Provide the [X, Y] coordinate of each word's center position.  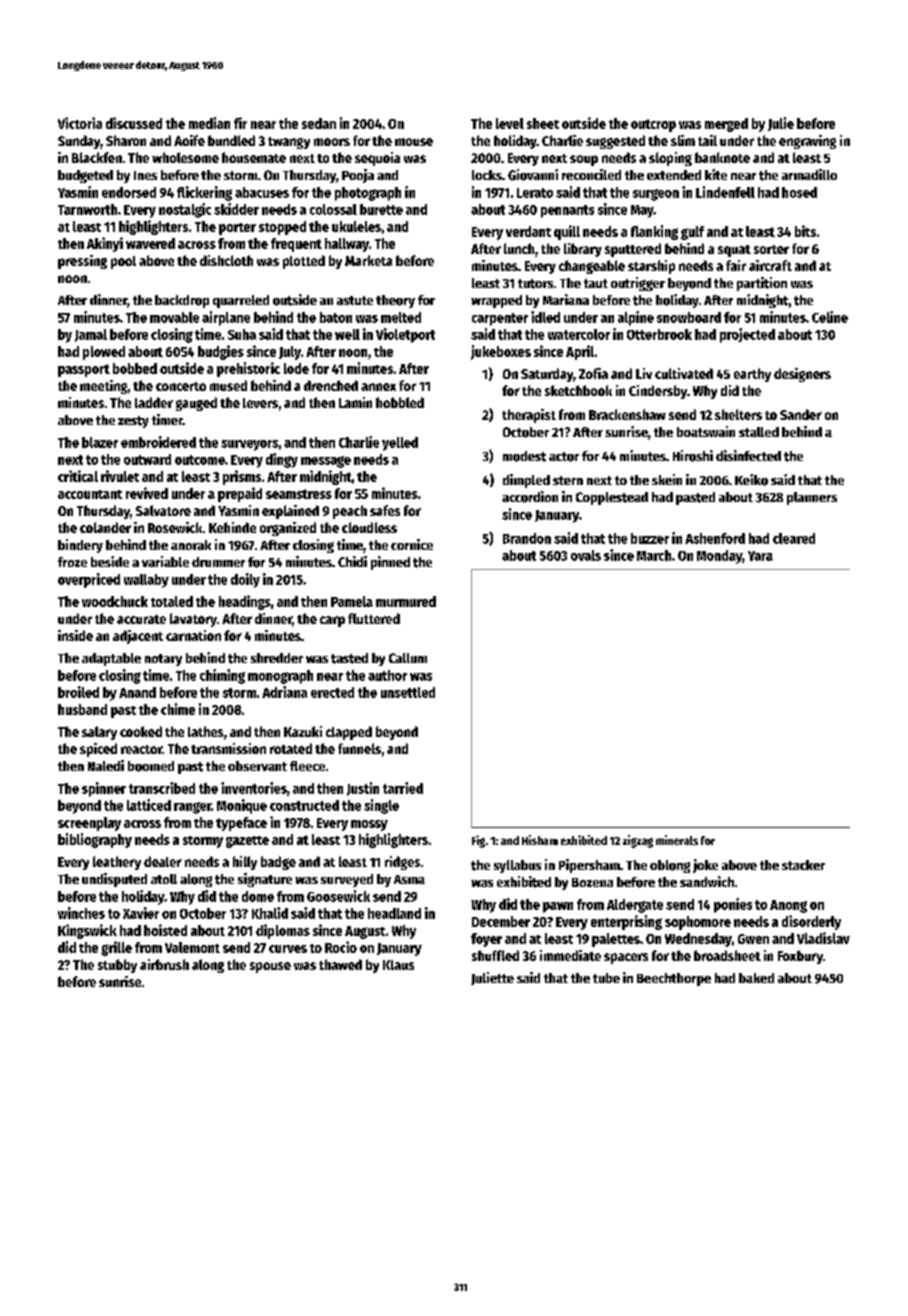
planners [812, 498]
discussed [134, 123]
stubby [117, 966]
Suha [242, 334]
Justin [363, 789]
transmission [228, 748]
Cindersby [658, 392]
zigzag [638, 841]
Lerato [535, 193]
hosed [799, 192]
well [347, 334]
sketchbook [578, 390]
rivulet [120, 476]
